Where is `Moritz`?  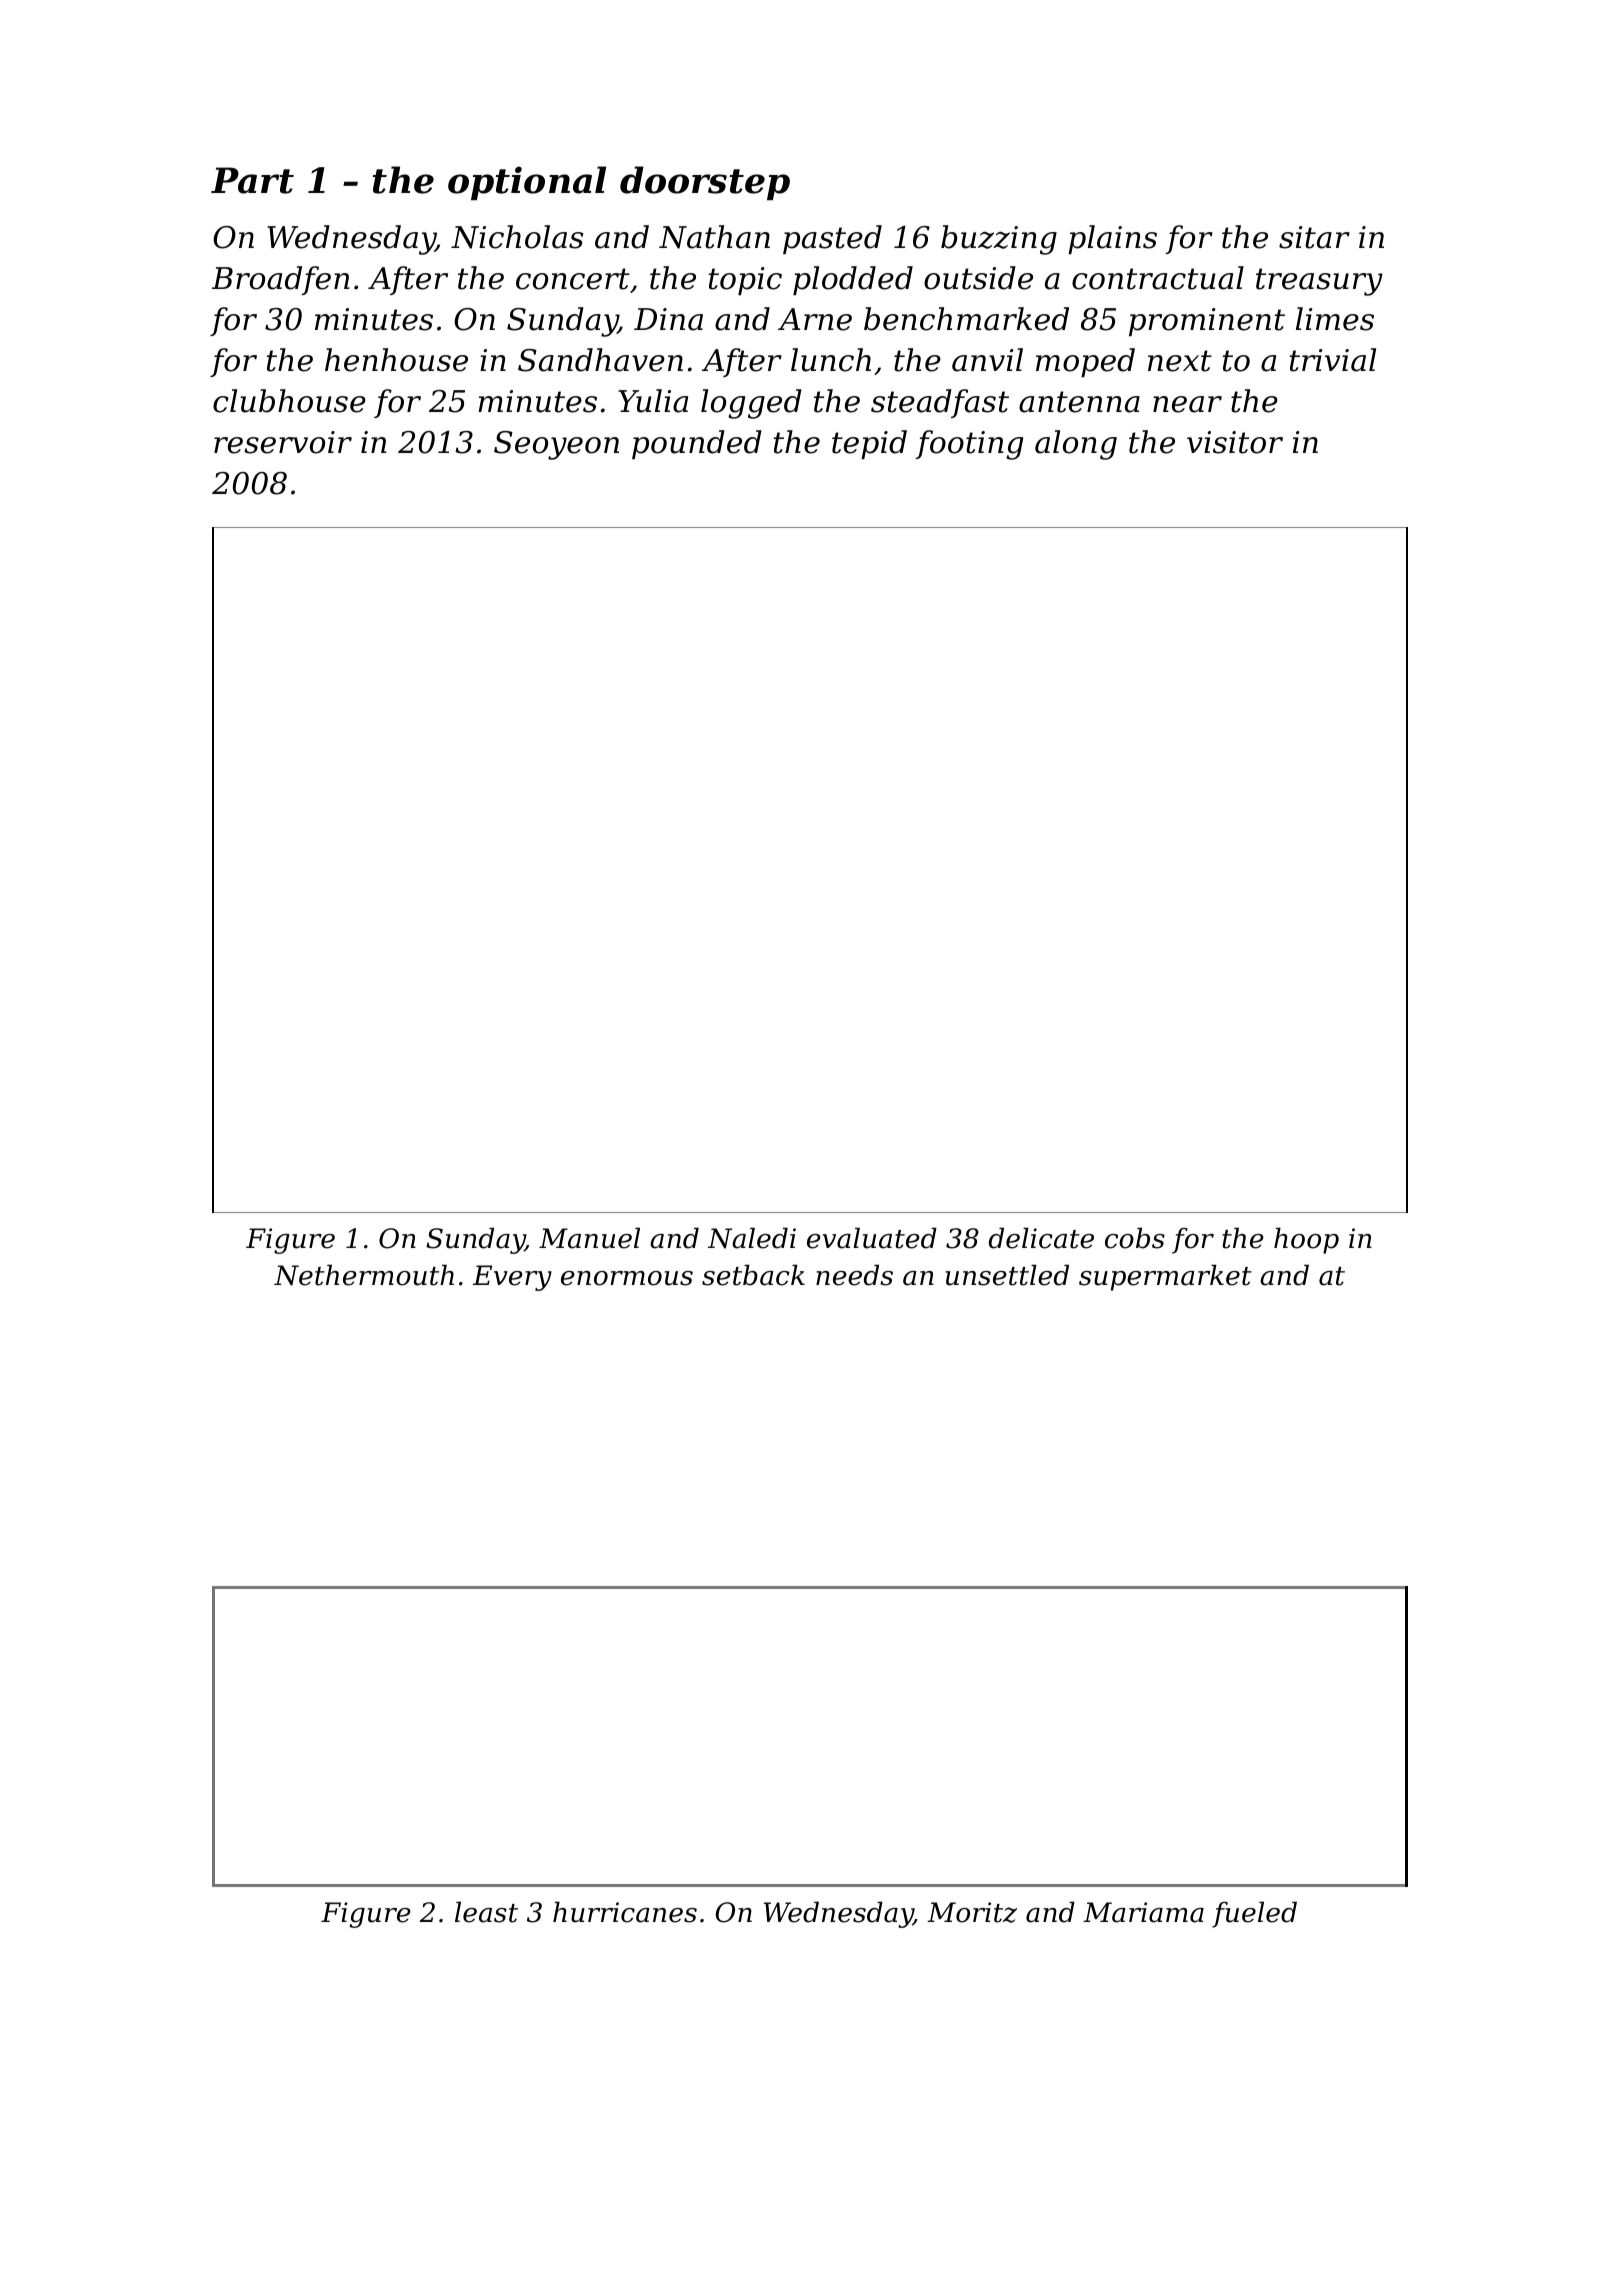
Moritz is located at coordinates (972, 1912).
